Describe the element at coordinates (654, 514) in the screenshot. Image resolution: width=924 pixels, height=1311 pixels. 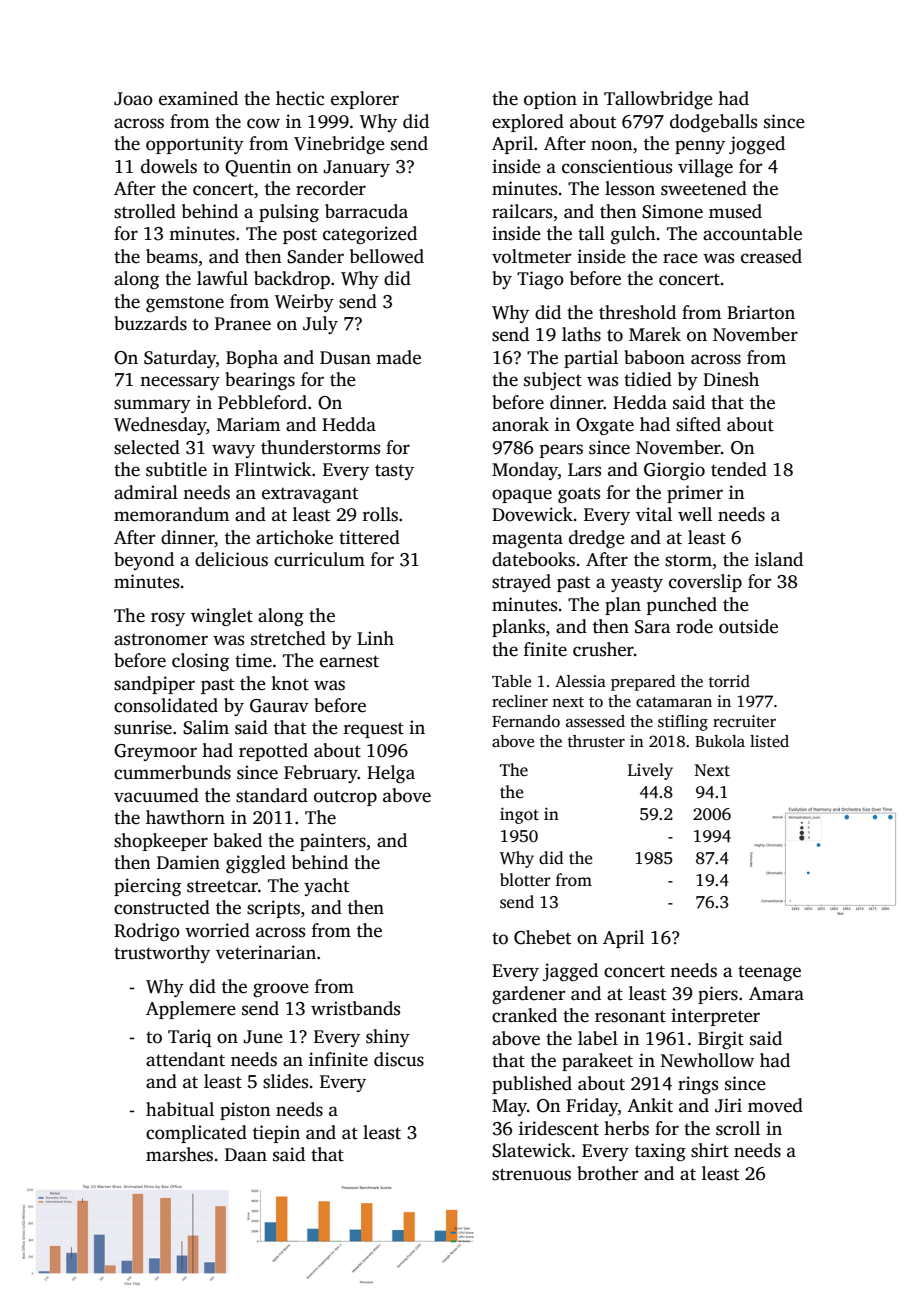
I see `vital` at that location.
